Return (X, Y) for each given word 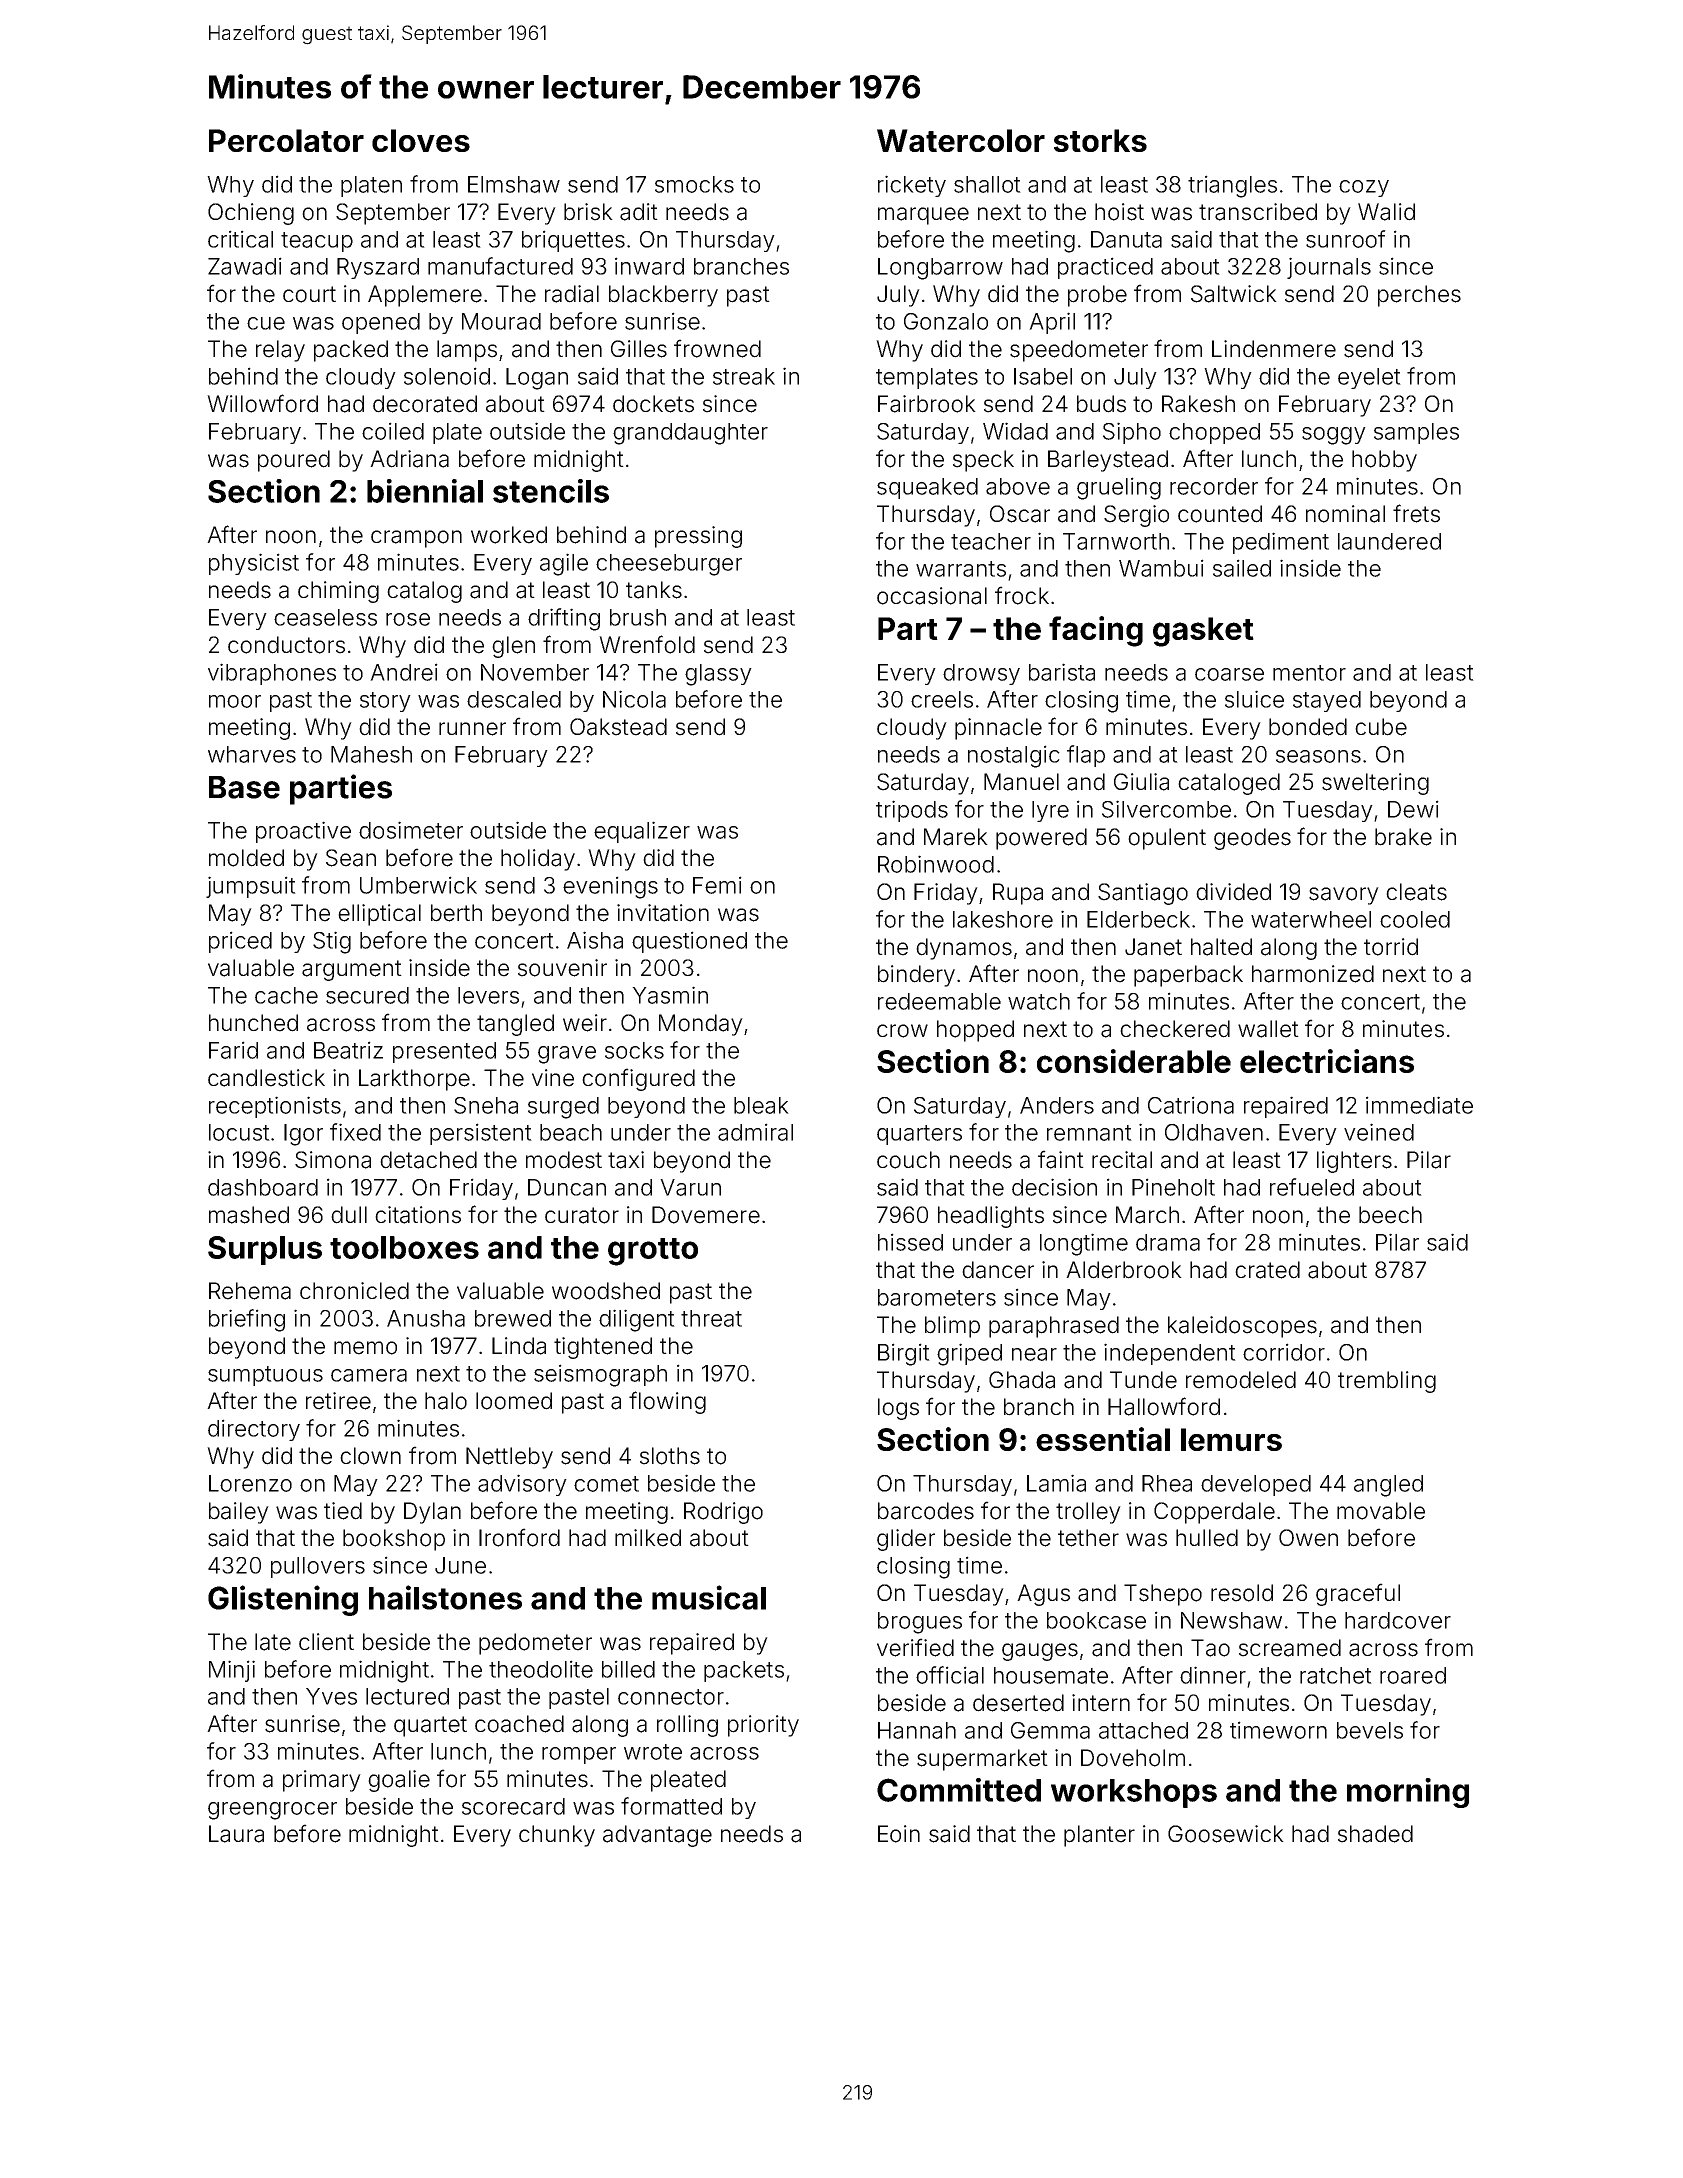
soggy (1334, 436)
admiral (755, 1132)
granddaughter (690, 434)
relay (280, 351)
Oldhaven (1214, 1132)
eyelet (1369, 378)
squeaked (927, 488)
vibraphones (272, 674)
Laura (236, 1834)
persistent (481, 1134)
